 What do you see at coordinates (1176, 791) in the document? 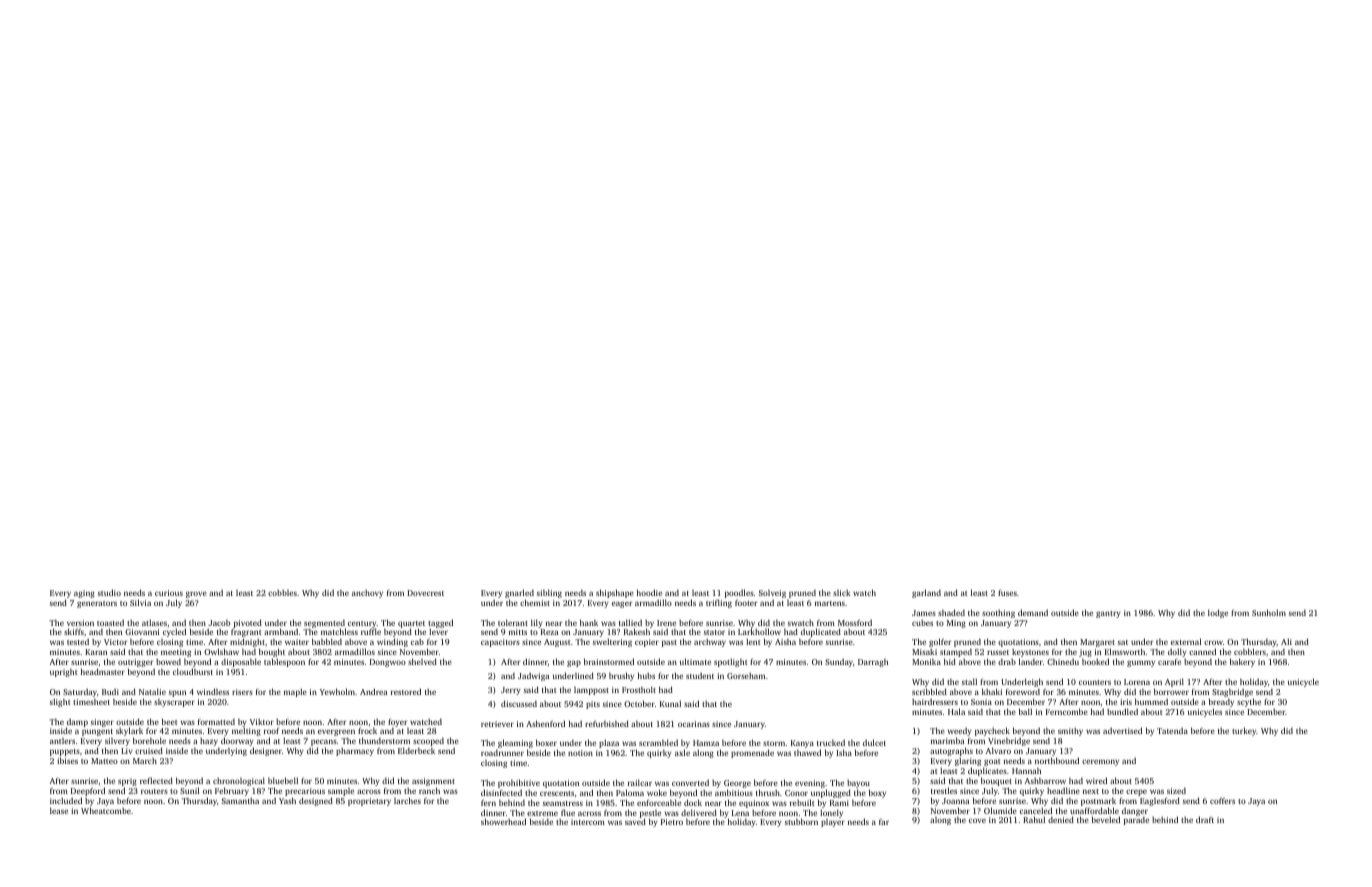
I see `sized` at bounding box center [1176, 791].
